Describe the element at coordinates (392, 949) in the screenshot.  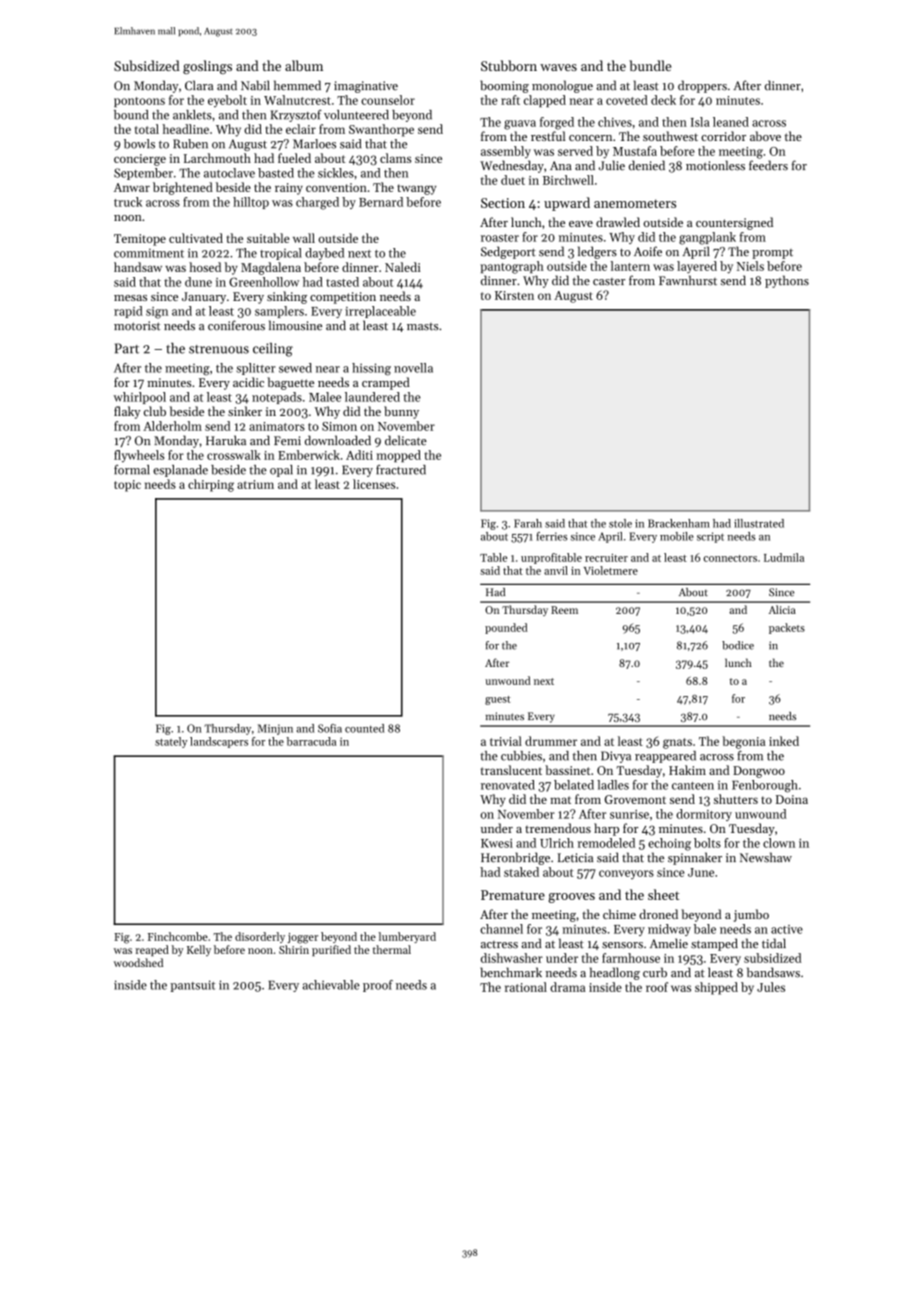
I see `thermal` at that location.
